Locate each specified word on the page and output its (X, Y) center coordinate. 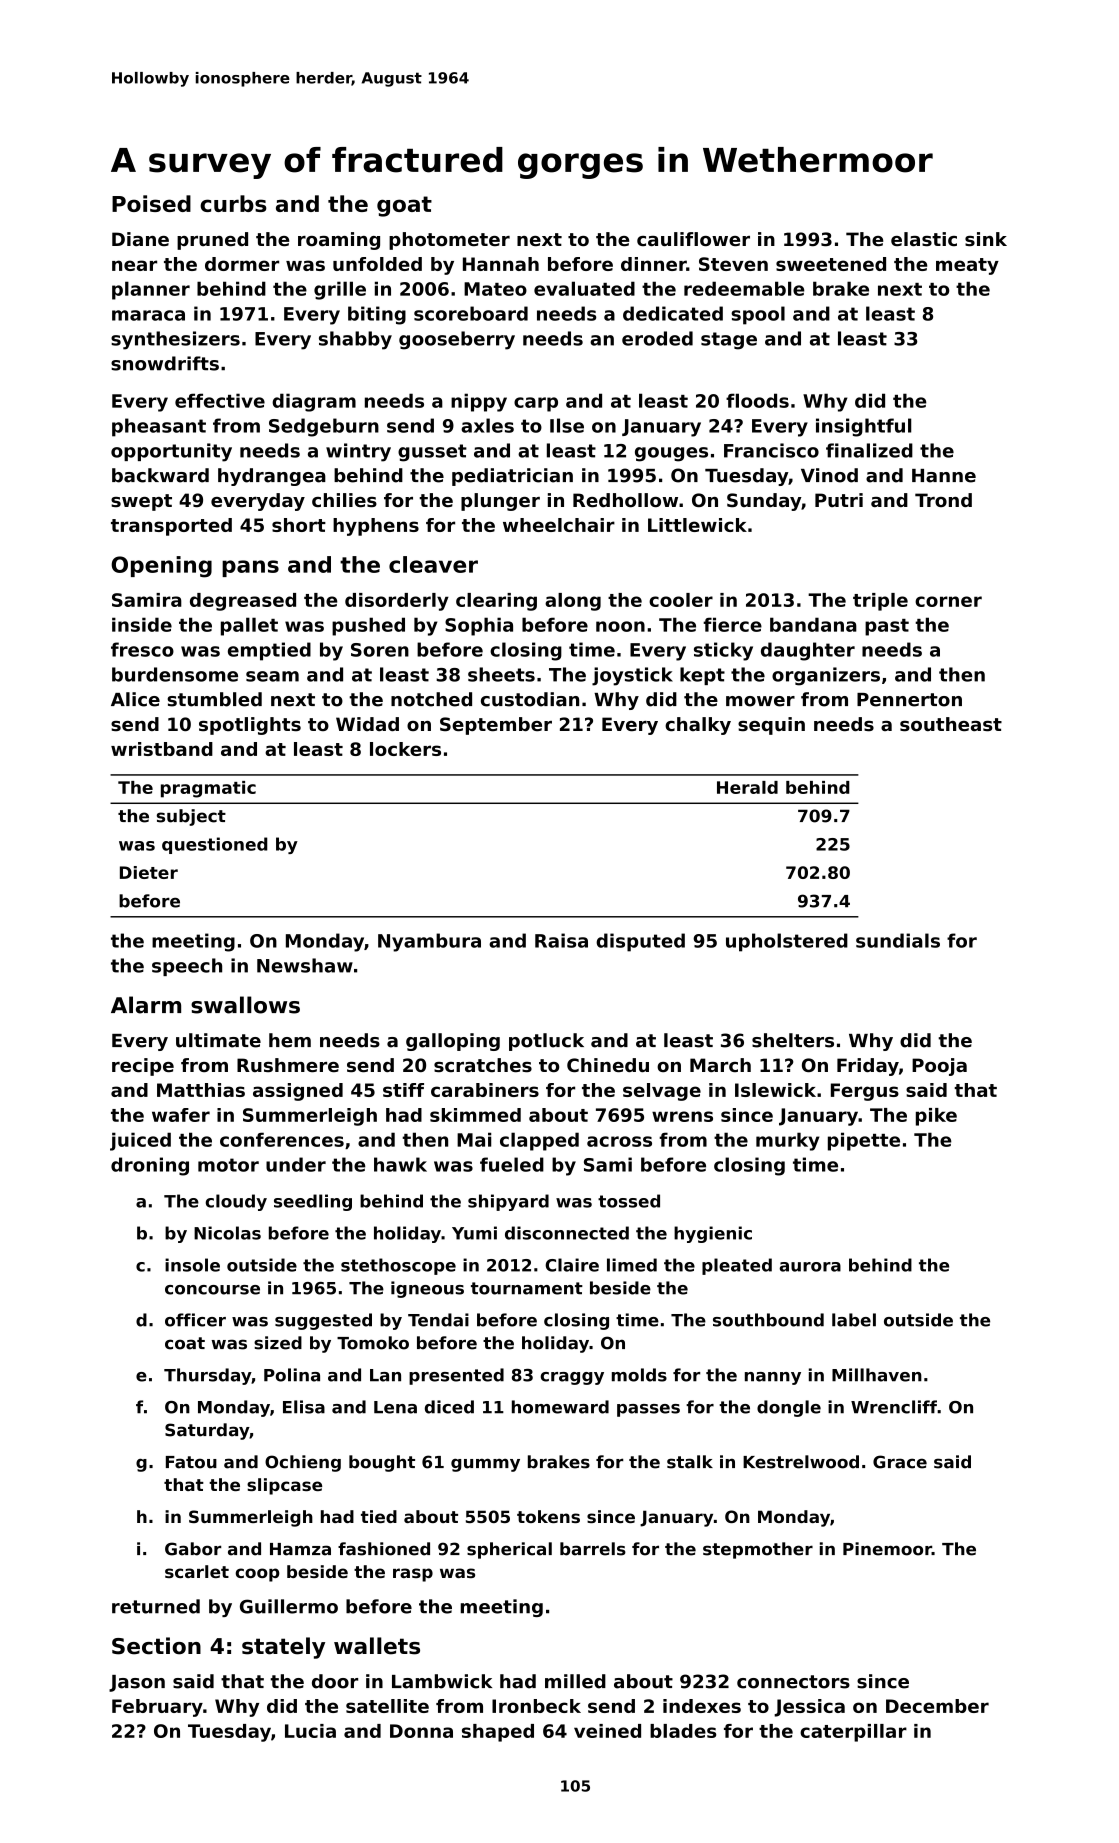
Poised (151, 203)
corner (948, 601)
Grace (900, 1462)
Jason (137, 1683)
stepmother (758, 1550)
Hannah (501, 264)
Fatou (191, 1462)
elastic (924, 239)
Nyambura (429, 942)
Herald (747, 787)
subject (191, 817)
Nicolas (227, 1233)
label (854, 1320)
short (299, 525)
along (573, 602)
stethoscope (398, 1266)
